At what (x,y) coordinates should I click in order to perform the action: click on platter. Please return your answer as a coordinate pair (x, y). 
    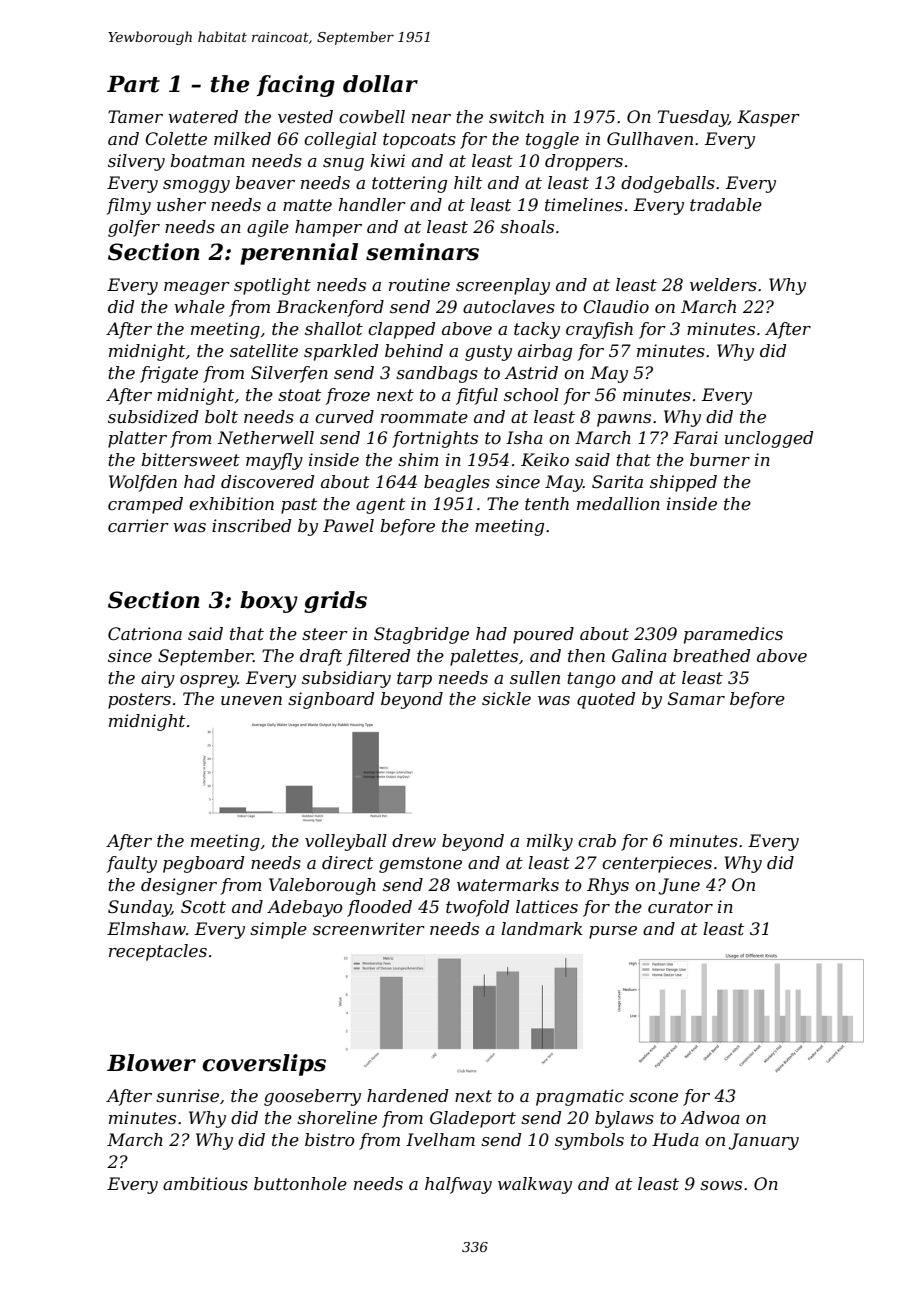
    Looking at the image, I should click on (137, 439).
